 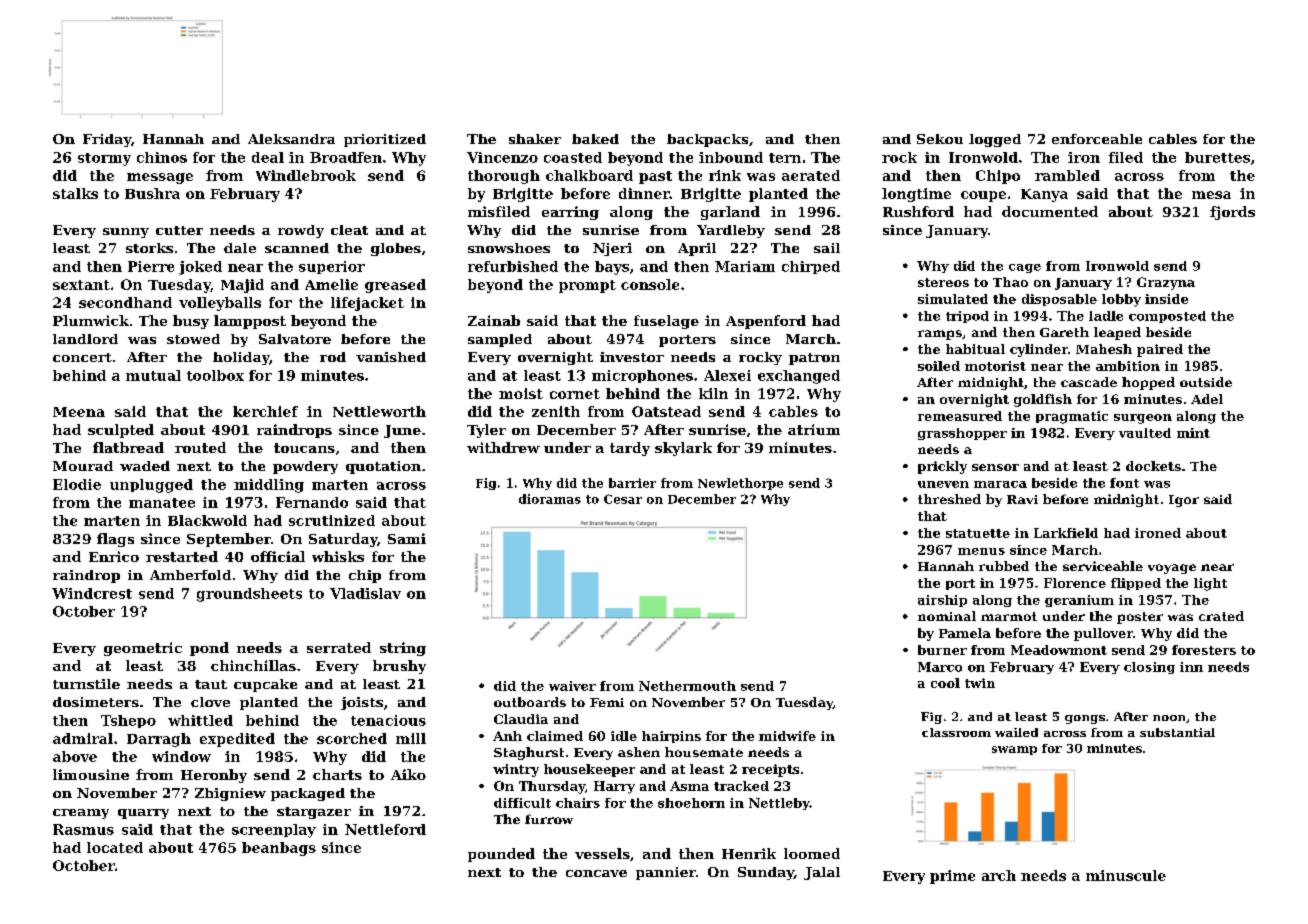 What do you see at coordinates (939, 366) in the image?
I see `soiled` at bounding box center [939, 366].
